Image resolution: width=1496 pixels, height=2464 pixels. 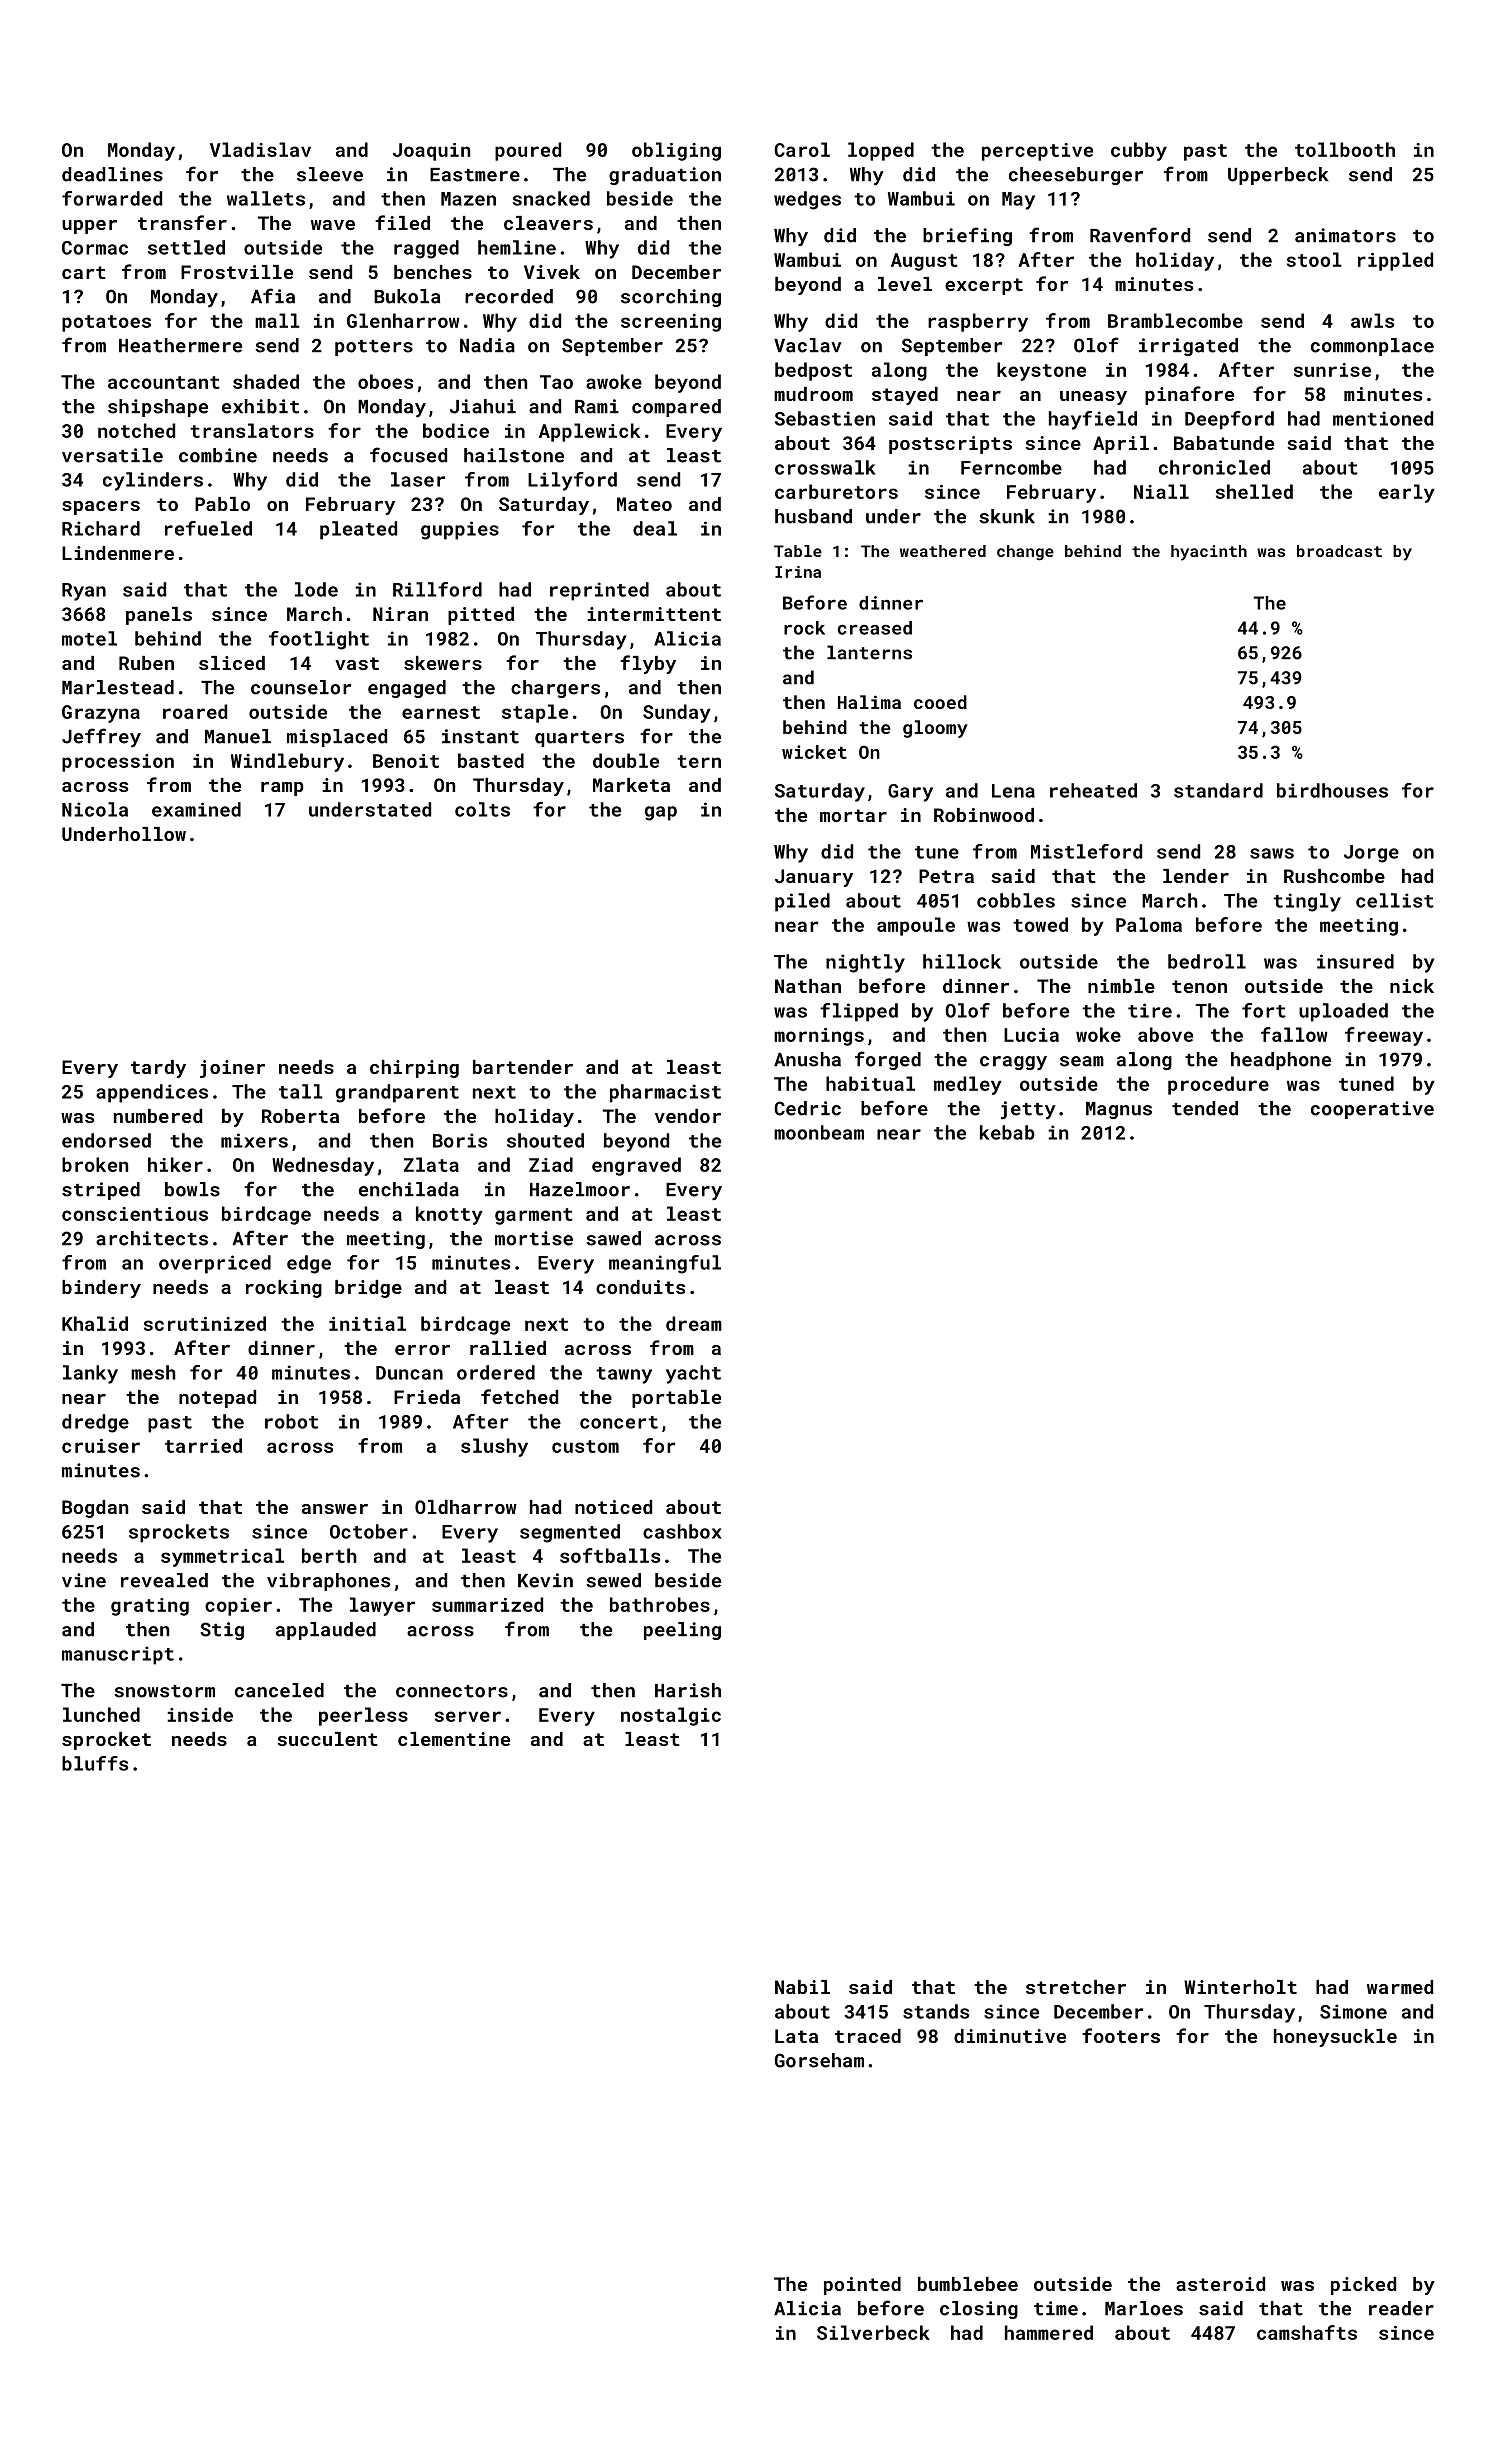 I want to click on cart, so click(x=84, y=272).
